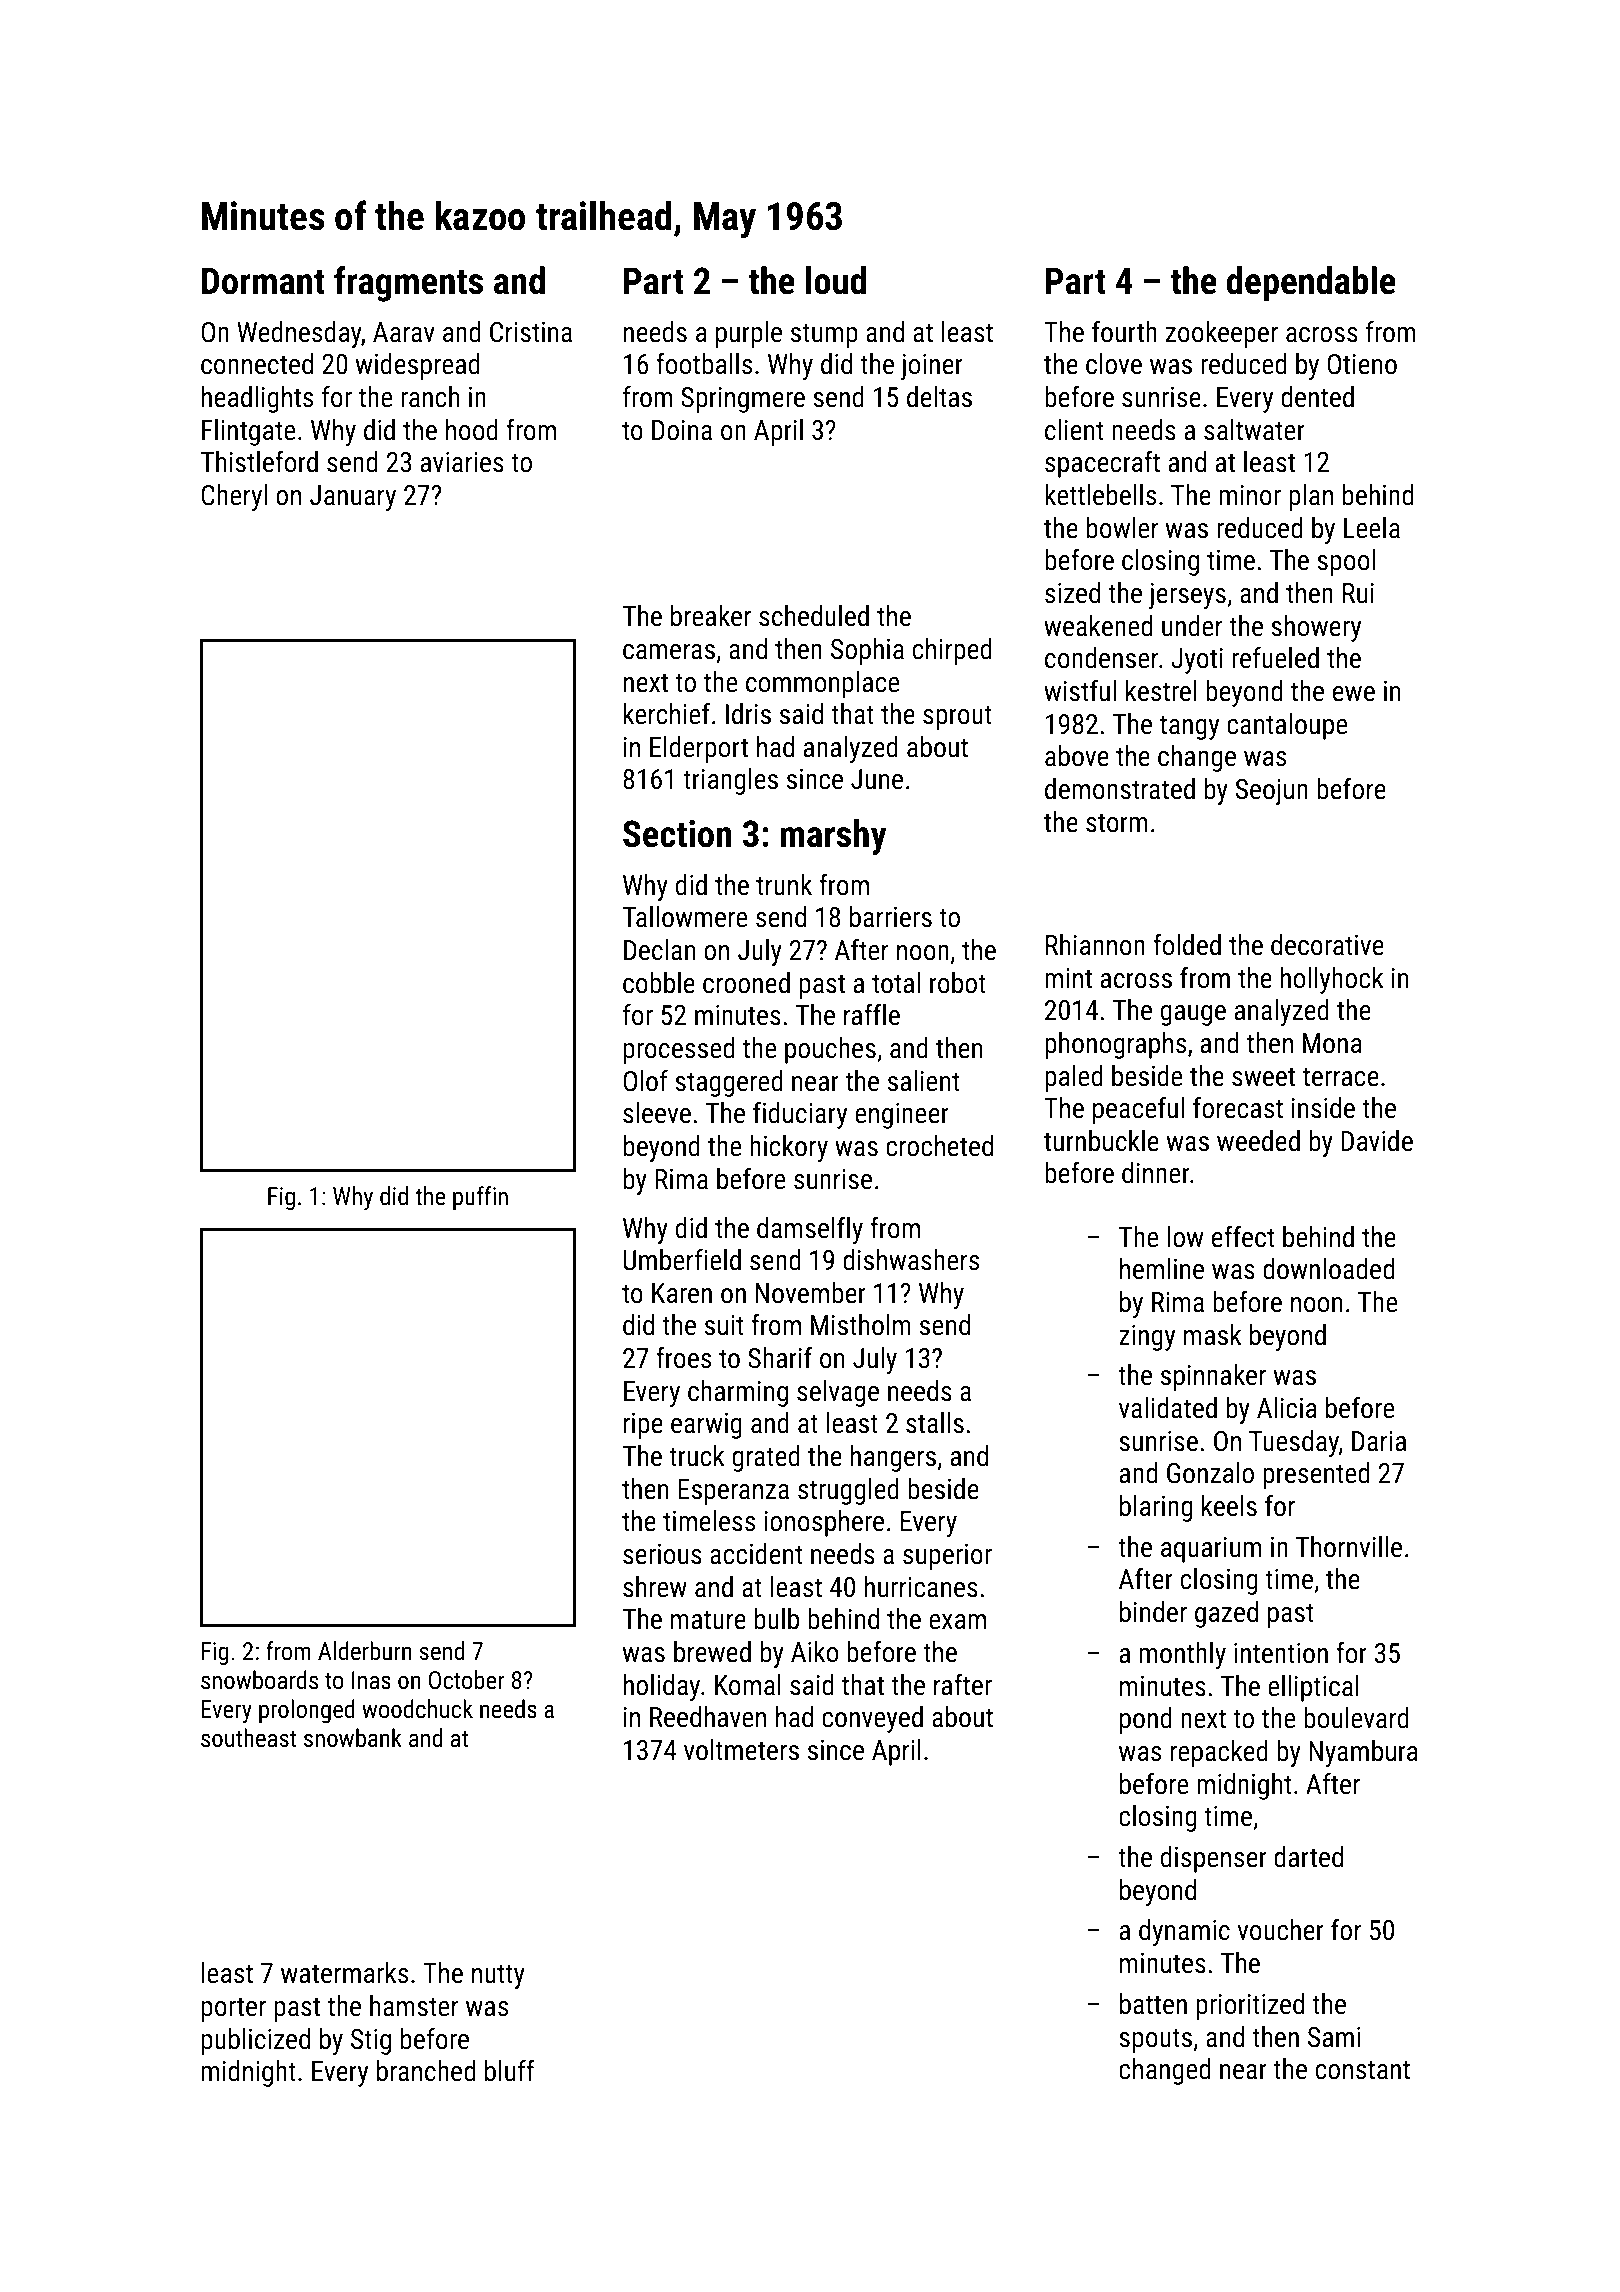  I want to click on dependable, so click(1311, 284).
